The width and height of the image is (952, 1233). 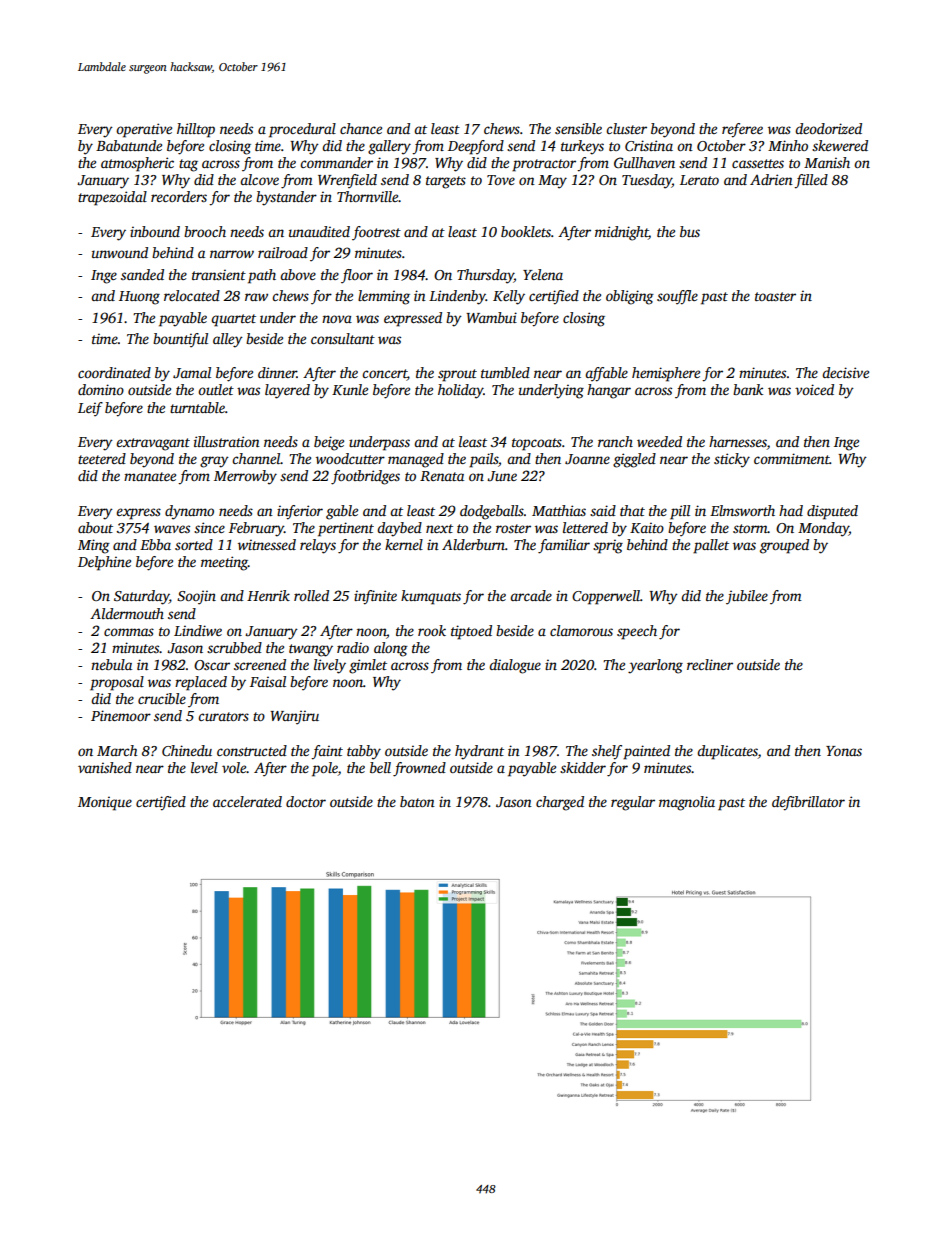 What do you see at coordinates (742, 510) in the image?
I see `Elmsworth` at bounding box center [742, 510].
